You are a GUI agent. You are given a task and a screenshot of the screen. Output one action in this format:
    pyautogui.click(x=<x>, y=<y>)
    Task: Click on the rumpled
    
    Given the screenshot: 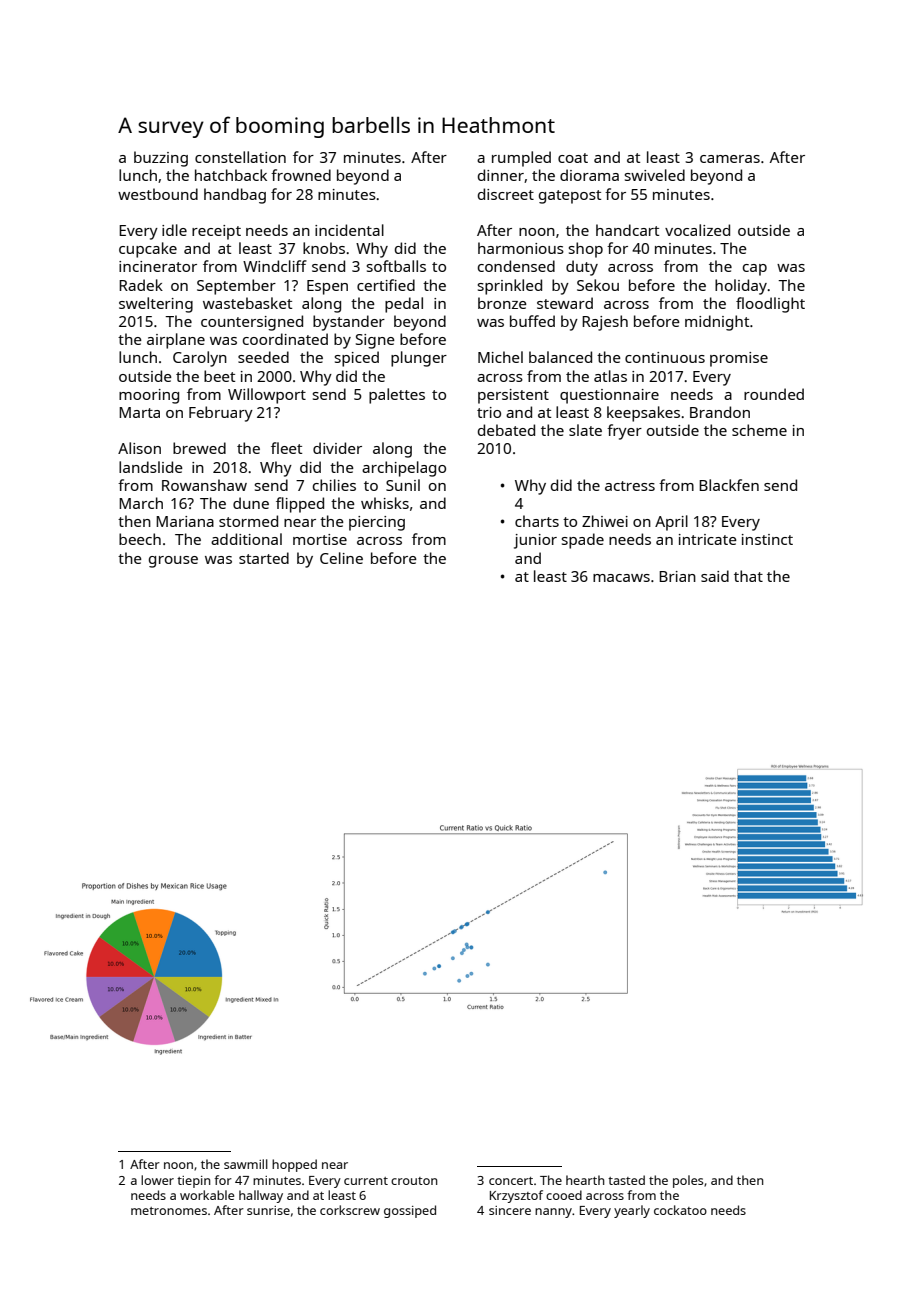 What is the action you would take?
    pyautogui.click(x=521, y=159)
